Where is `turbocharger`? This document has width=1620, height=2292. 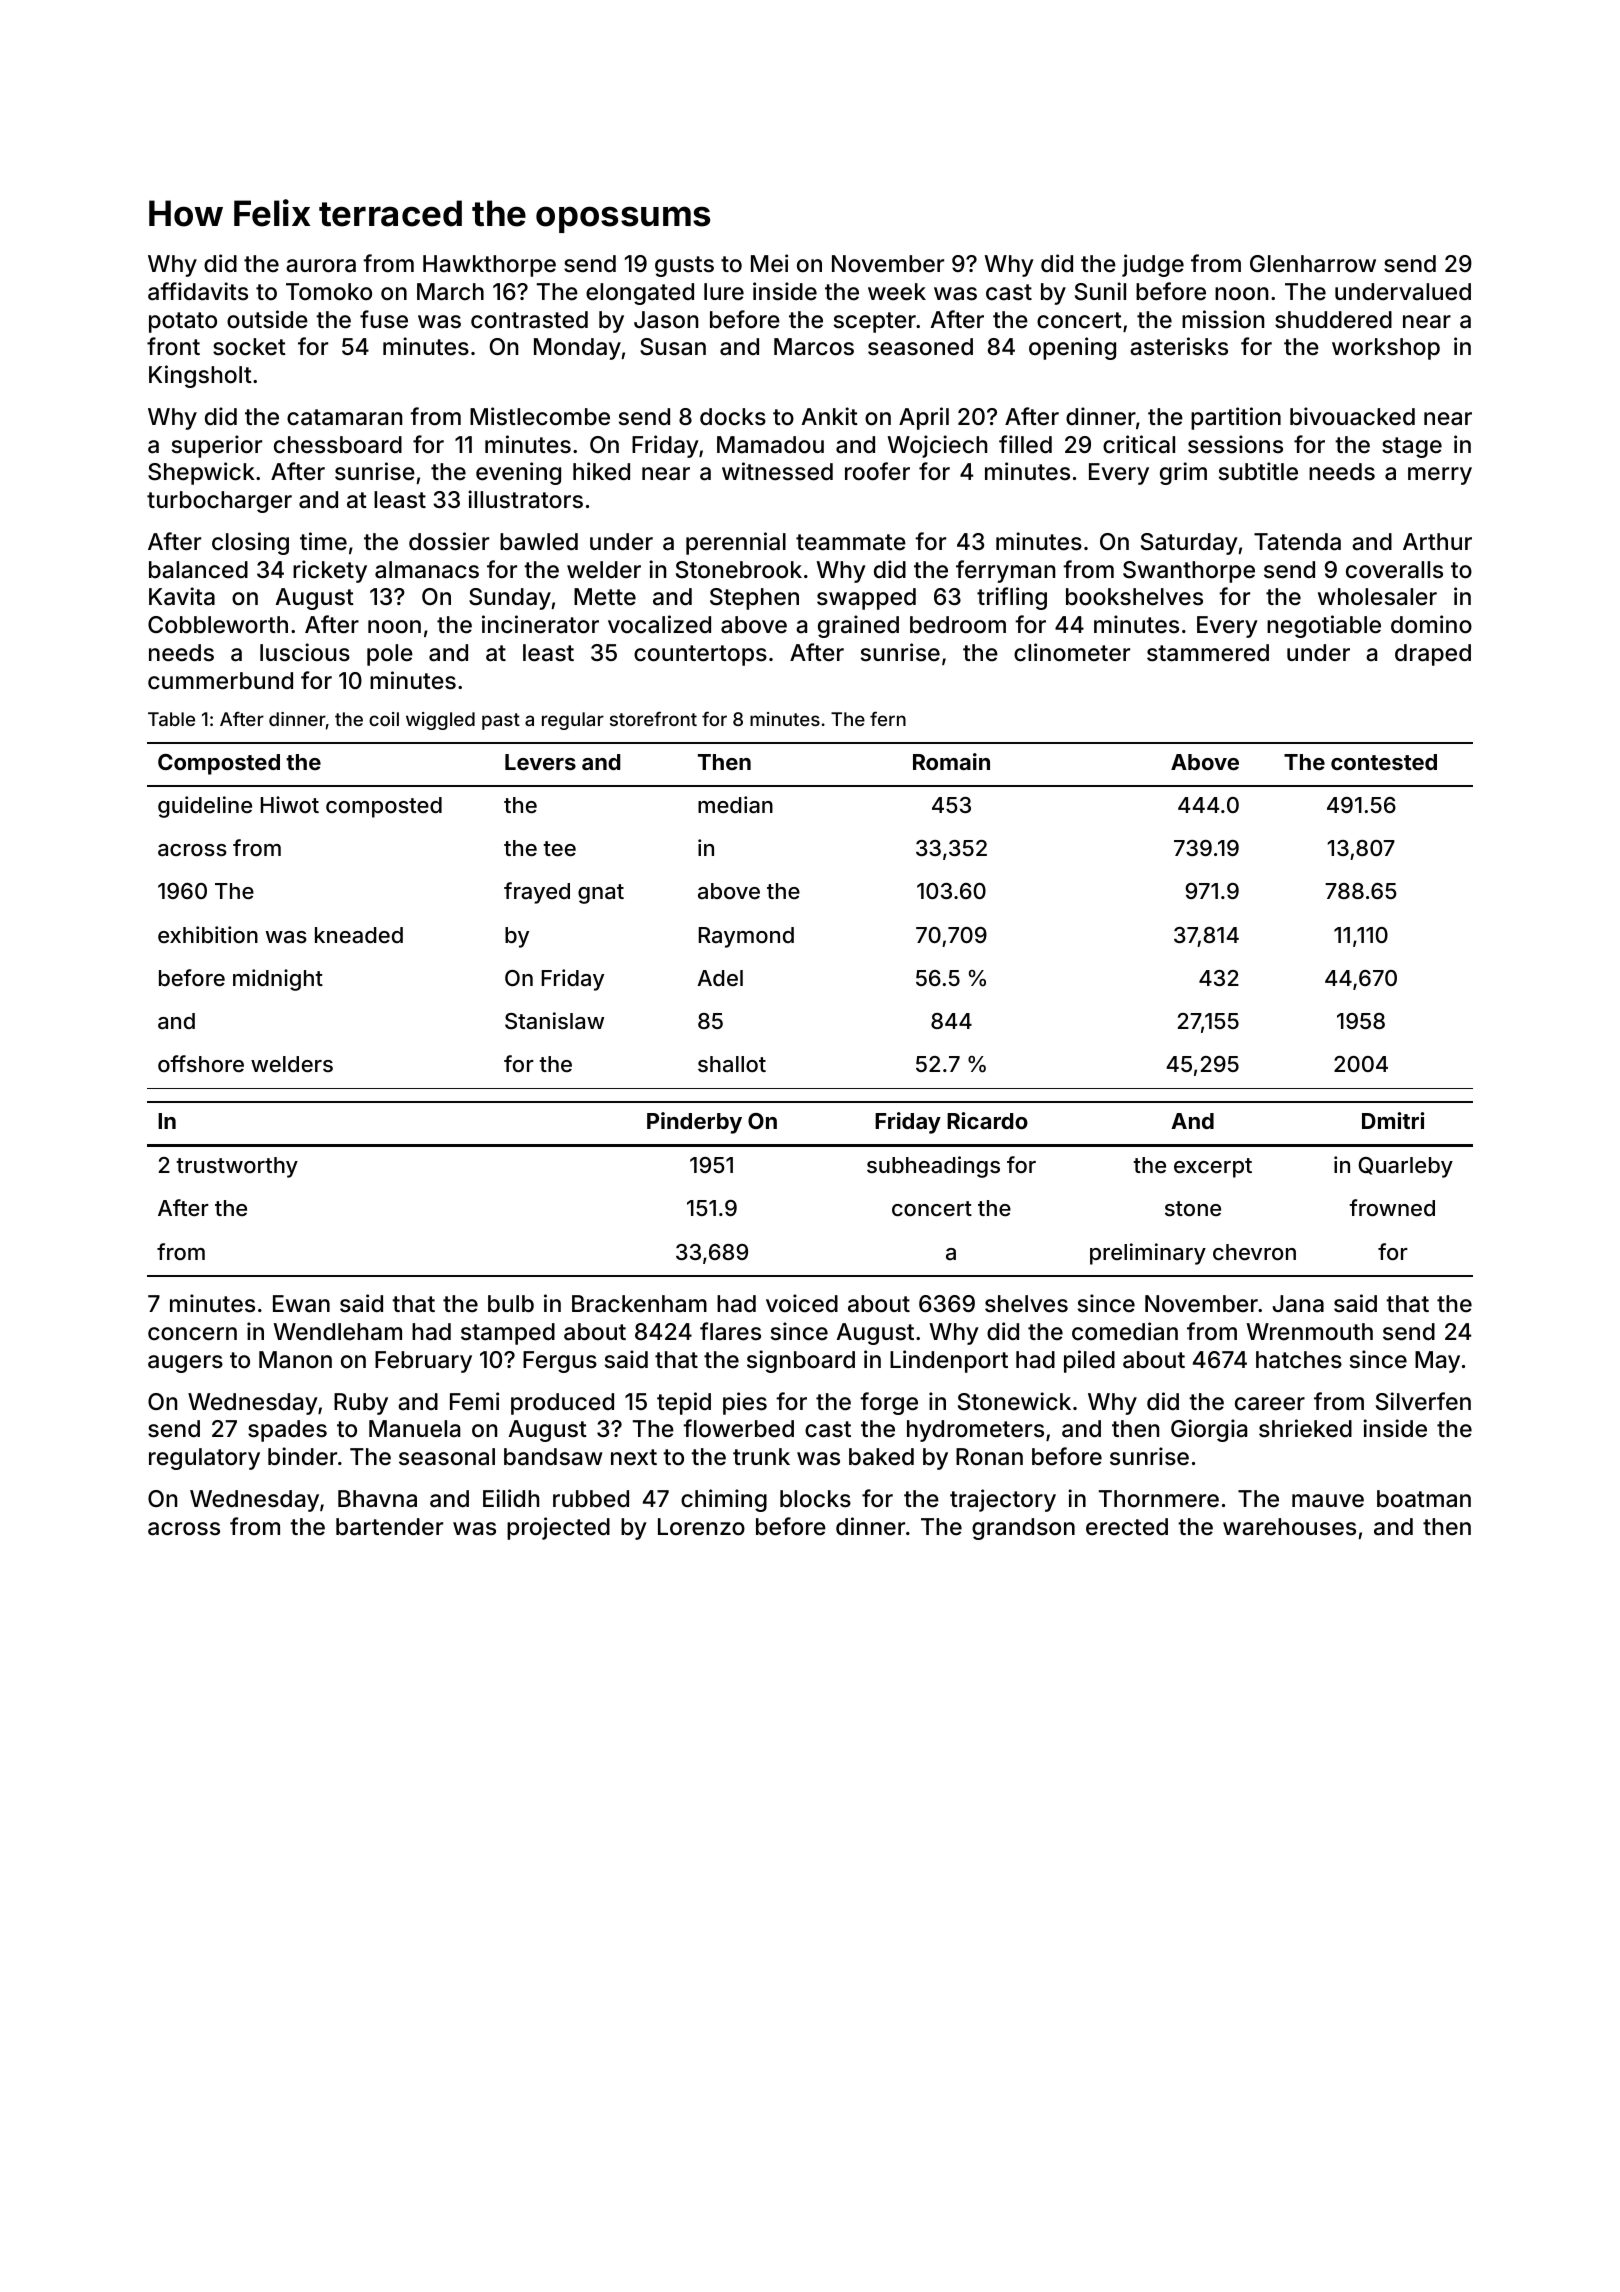 turbocharger is located at coordinates (219, 502).
